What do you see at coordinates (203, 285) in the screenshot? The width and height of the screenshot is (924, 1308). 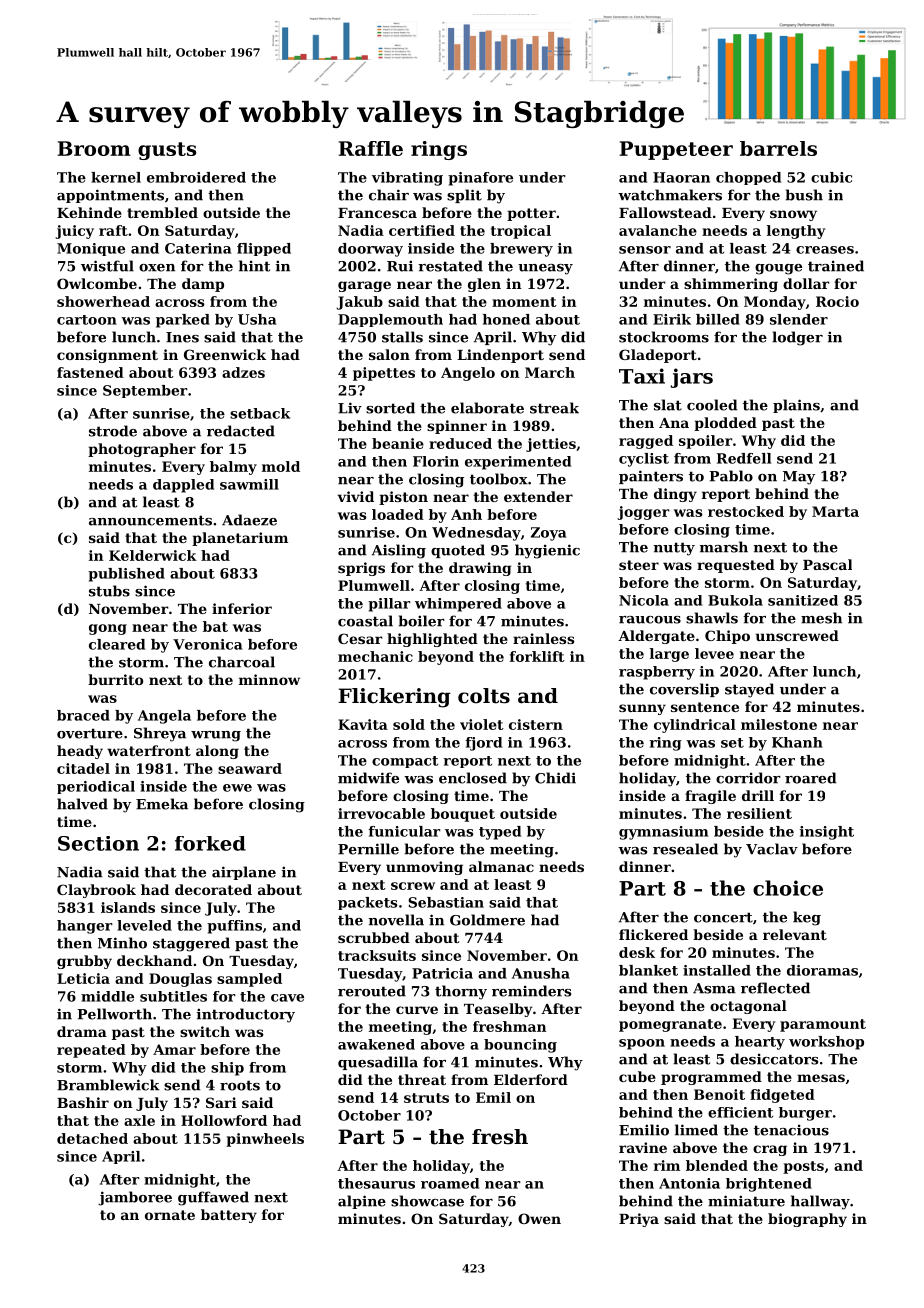 I see `damp` at bounding box center [203, 285].
